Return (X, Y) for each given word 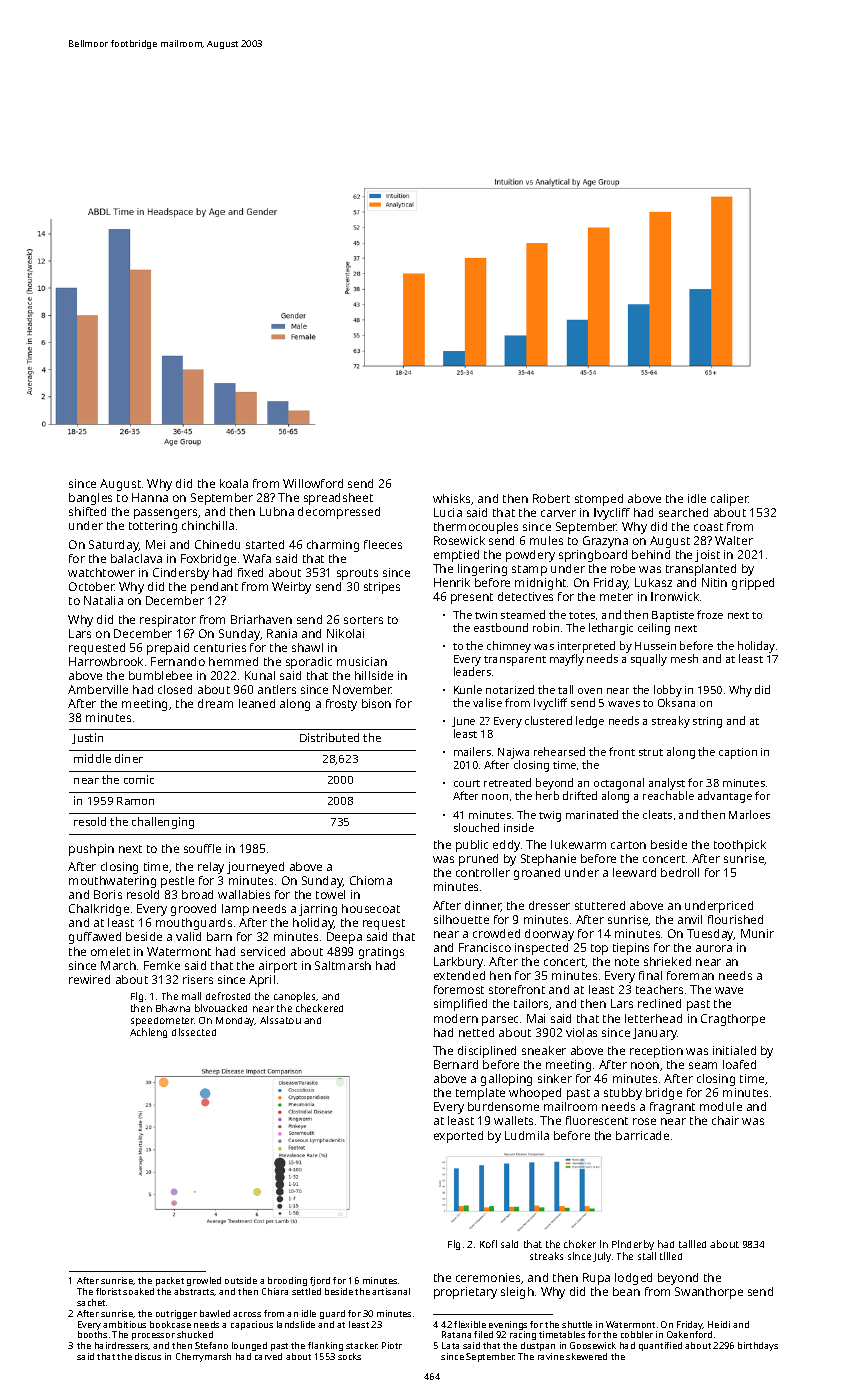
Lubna (277, 511)
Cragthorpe (733, 1020)
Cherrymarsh (203, 1357)
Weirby (291, 588)
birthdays (758, 1346)
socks (349, 1356)
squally (649, 660)
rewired (89, 979)
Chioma (371, 880)
